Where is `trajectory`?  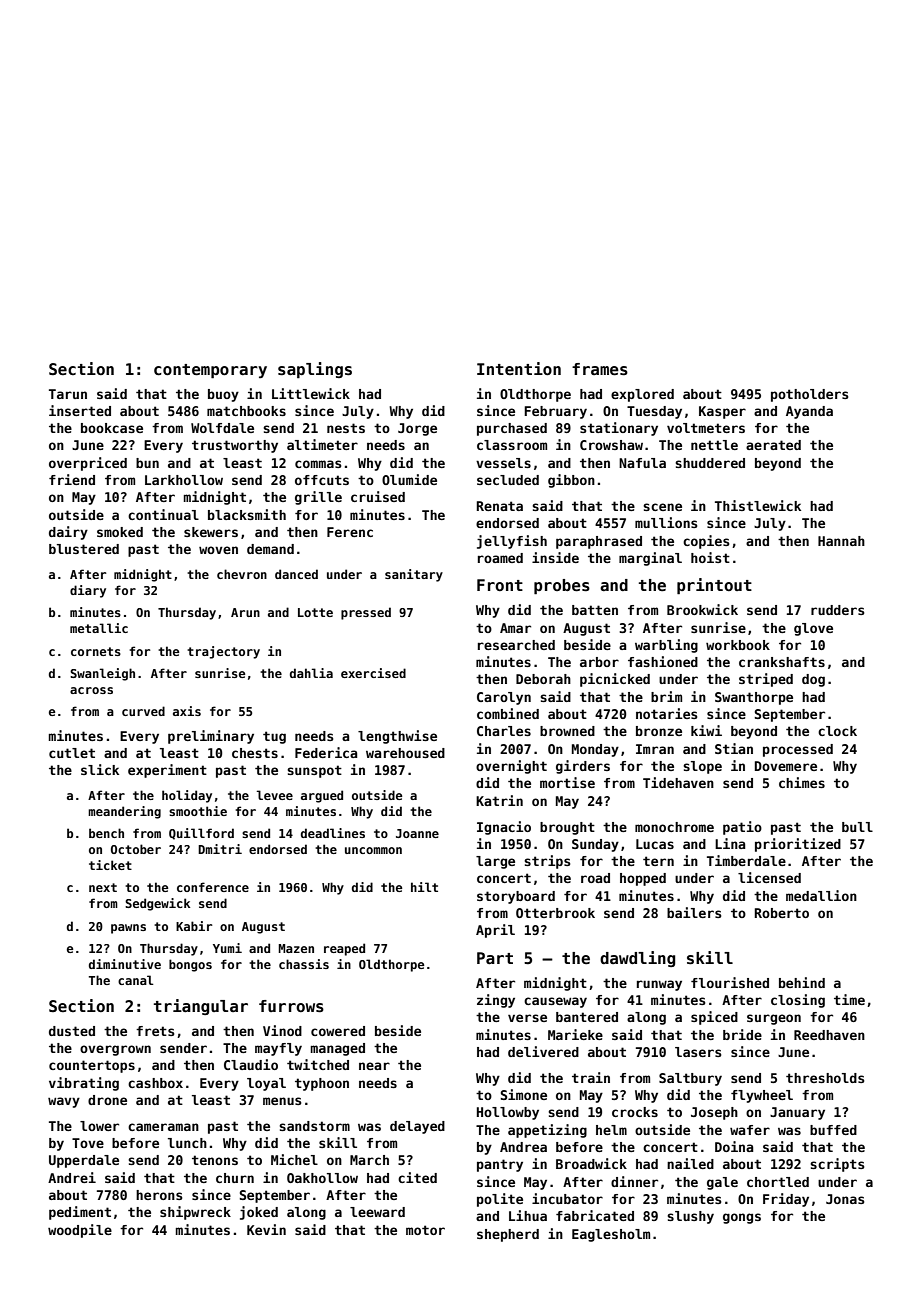
trajectory is located at coordinates (223, 652).
